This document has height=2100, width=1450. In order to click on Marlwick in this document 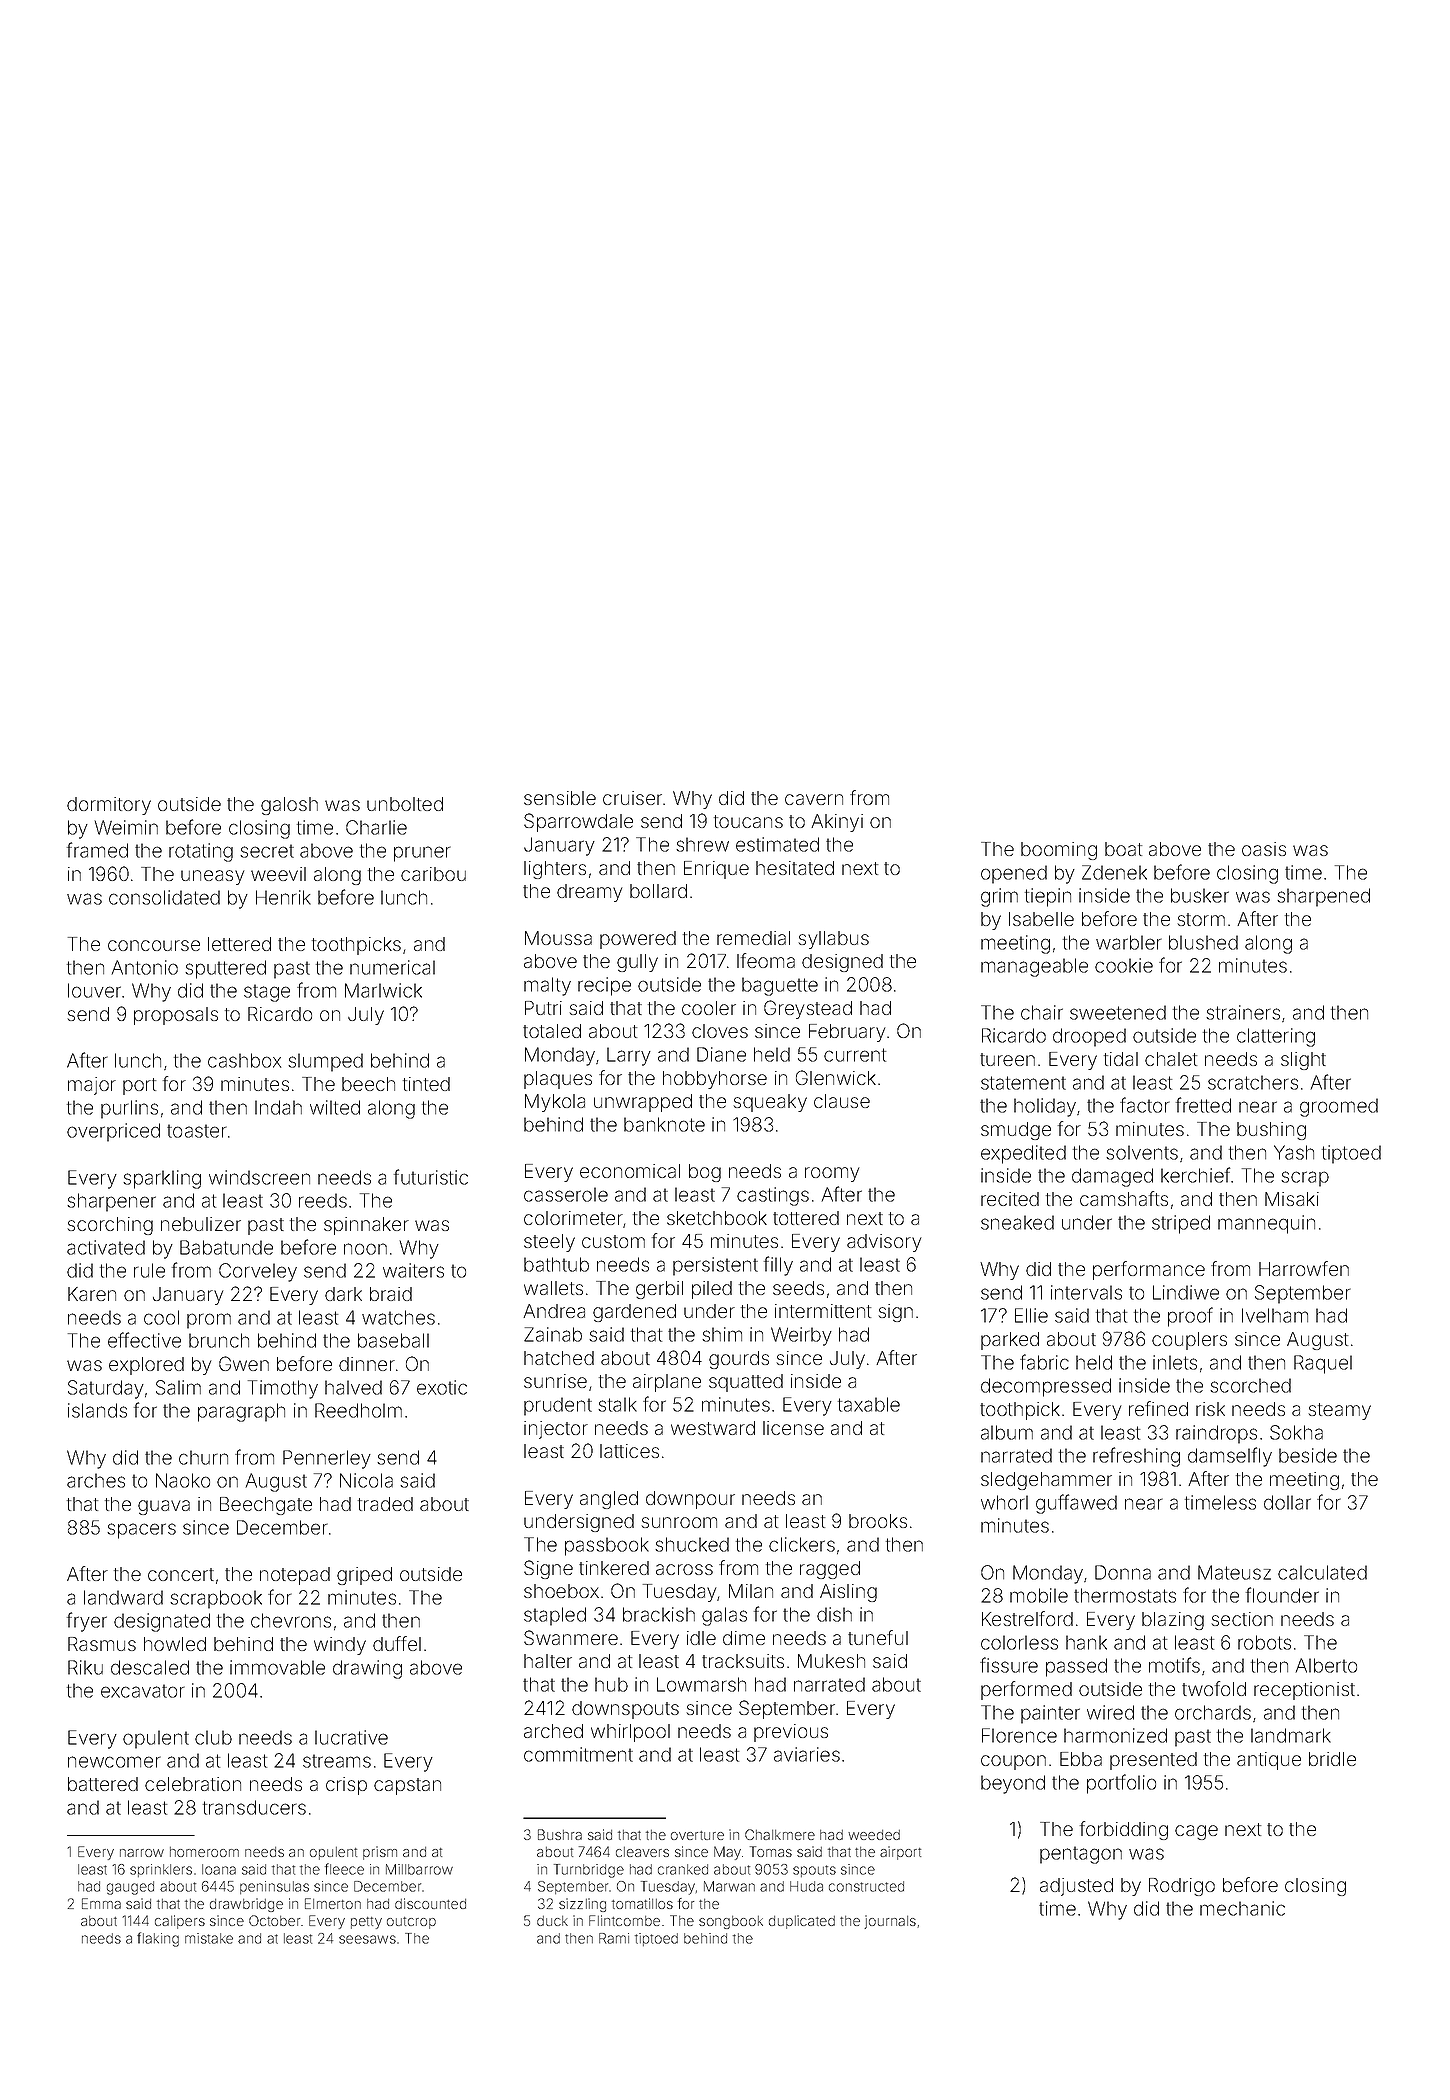, I will do `click(383, 990)`.
